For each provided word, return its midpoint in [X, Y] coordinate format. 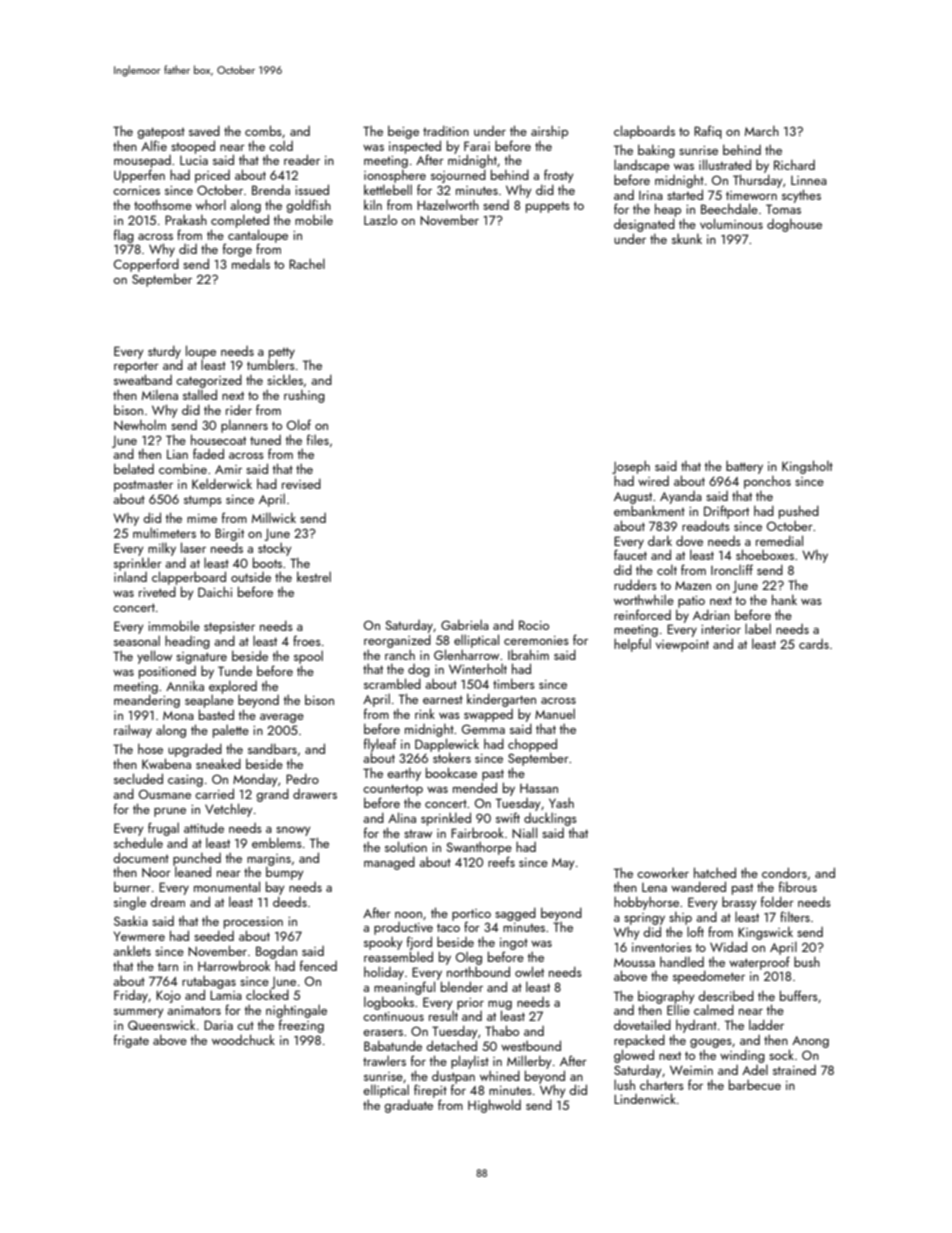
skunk [687, 238]
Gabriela [465, 624]
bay [275, 888]
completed [240, 221]
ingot [514, 944]
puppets [548, 207]
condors [784, 872]
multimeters [164, 532]
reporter [136, 367]
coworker [663, 873]
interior [721, 629]
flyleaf [380, 745]
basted [216, 714]
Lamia [226, 995]
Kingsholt [807, 467]
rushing [304, 396]
